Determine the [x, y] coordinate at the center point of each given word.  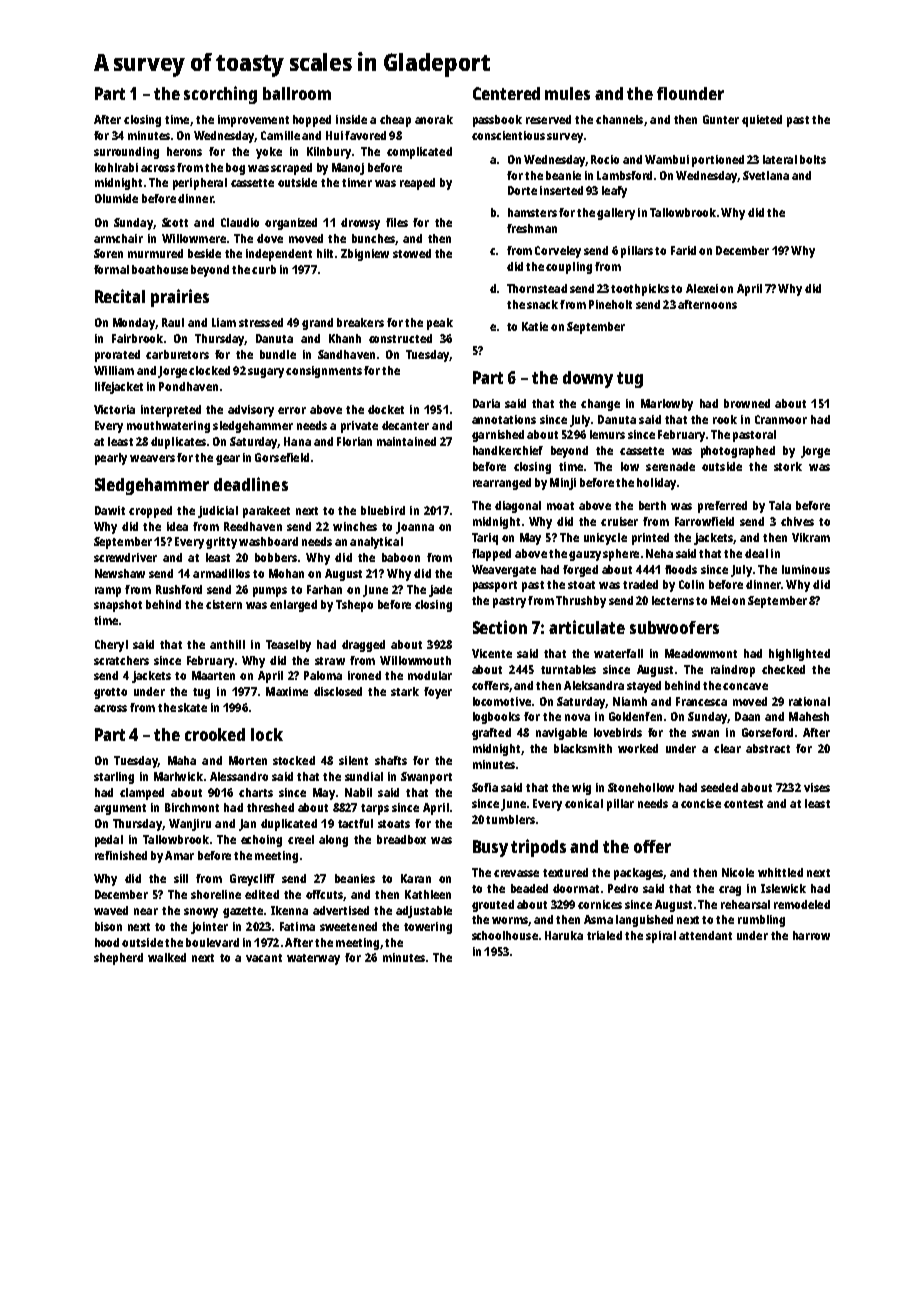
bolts [813, 159]
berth [652, 505]
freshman [532, 228]
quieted [762, 121]
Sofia [485, 787]
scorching [220, 95]
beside [204, 253]
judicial [218, 512]
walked [167, 957]
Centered [506, 93]
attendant [705, 935]
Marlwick [178, 776]
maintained [406, 441]
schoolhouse [505, 935]
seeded [719, 787]
